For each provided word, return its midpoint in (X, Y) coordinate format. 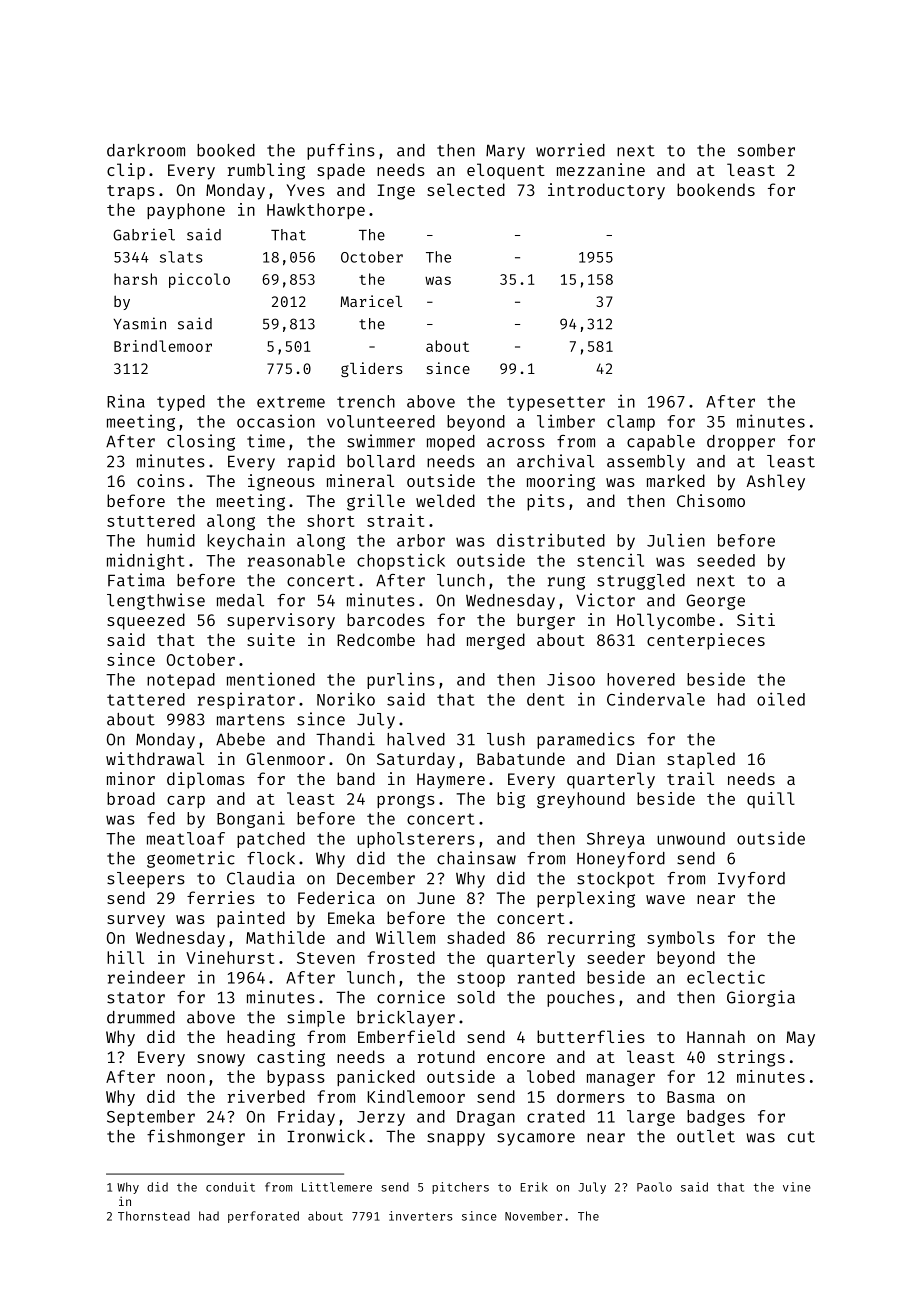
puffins (341, 151)
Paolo (654, 1187)
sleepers (146, 880)
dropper (741, 443)
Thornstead (154, 1216)
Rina (126, 401)
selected (466, 189)
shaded (476, 937)
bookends (716, 189)
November (533, 1216)
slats (181, 257)
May (801, 1039)
